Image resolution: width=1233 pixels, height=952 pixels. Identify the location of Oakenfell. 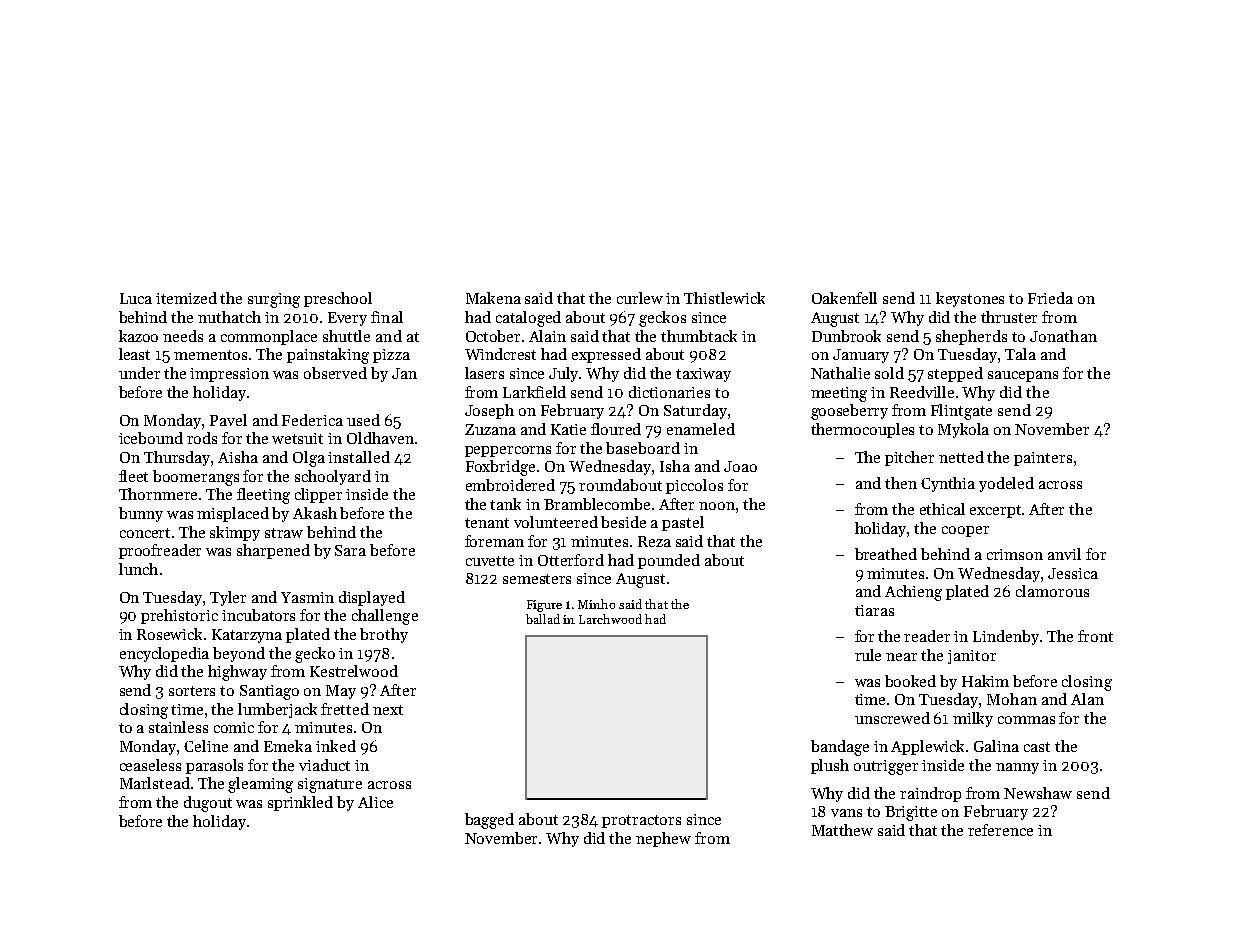
(844, 298).
